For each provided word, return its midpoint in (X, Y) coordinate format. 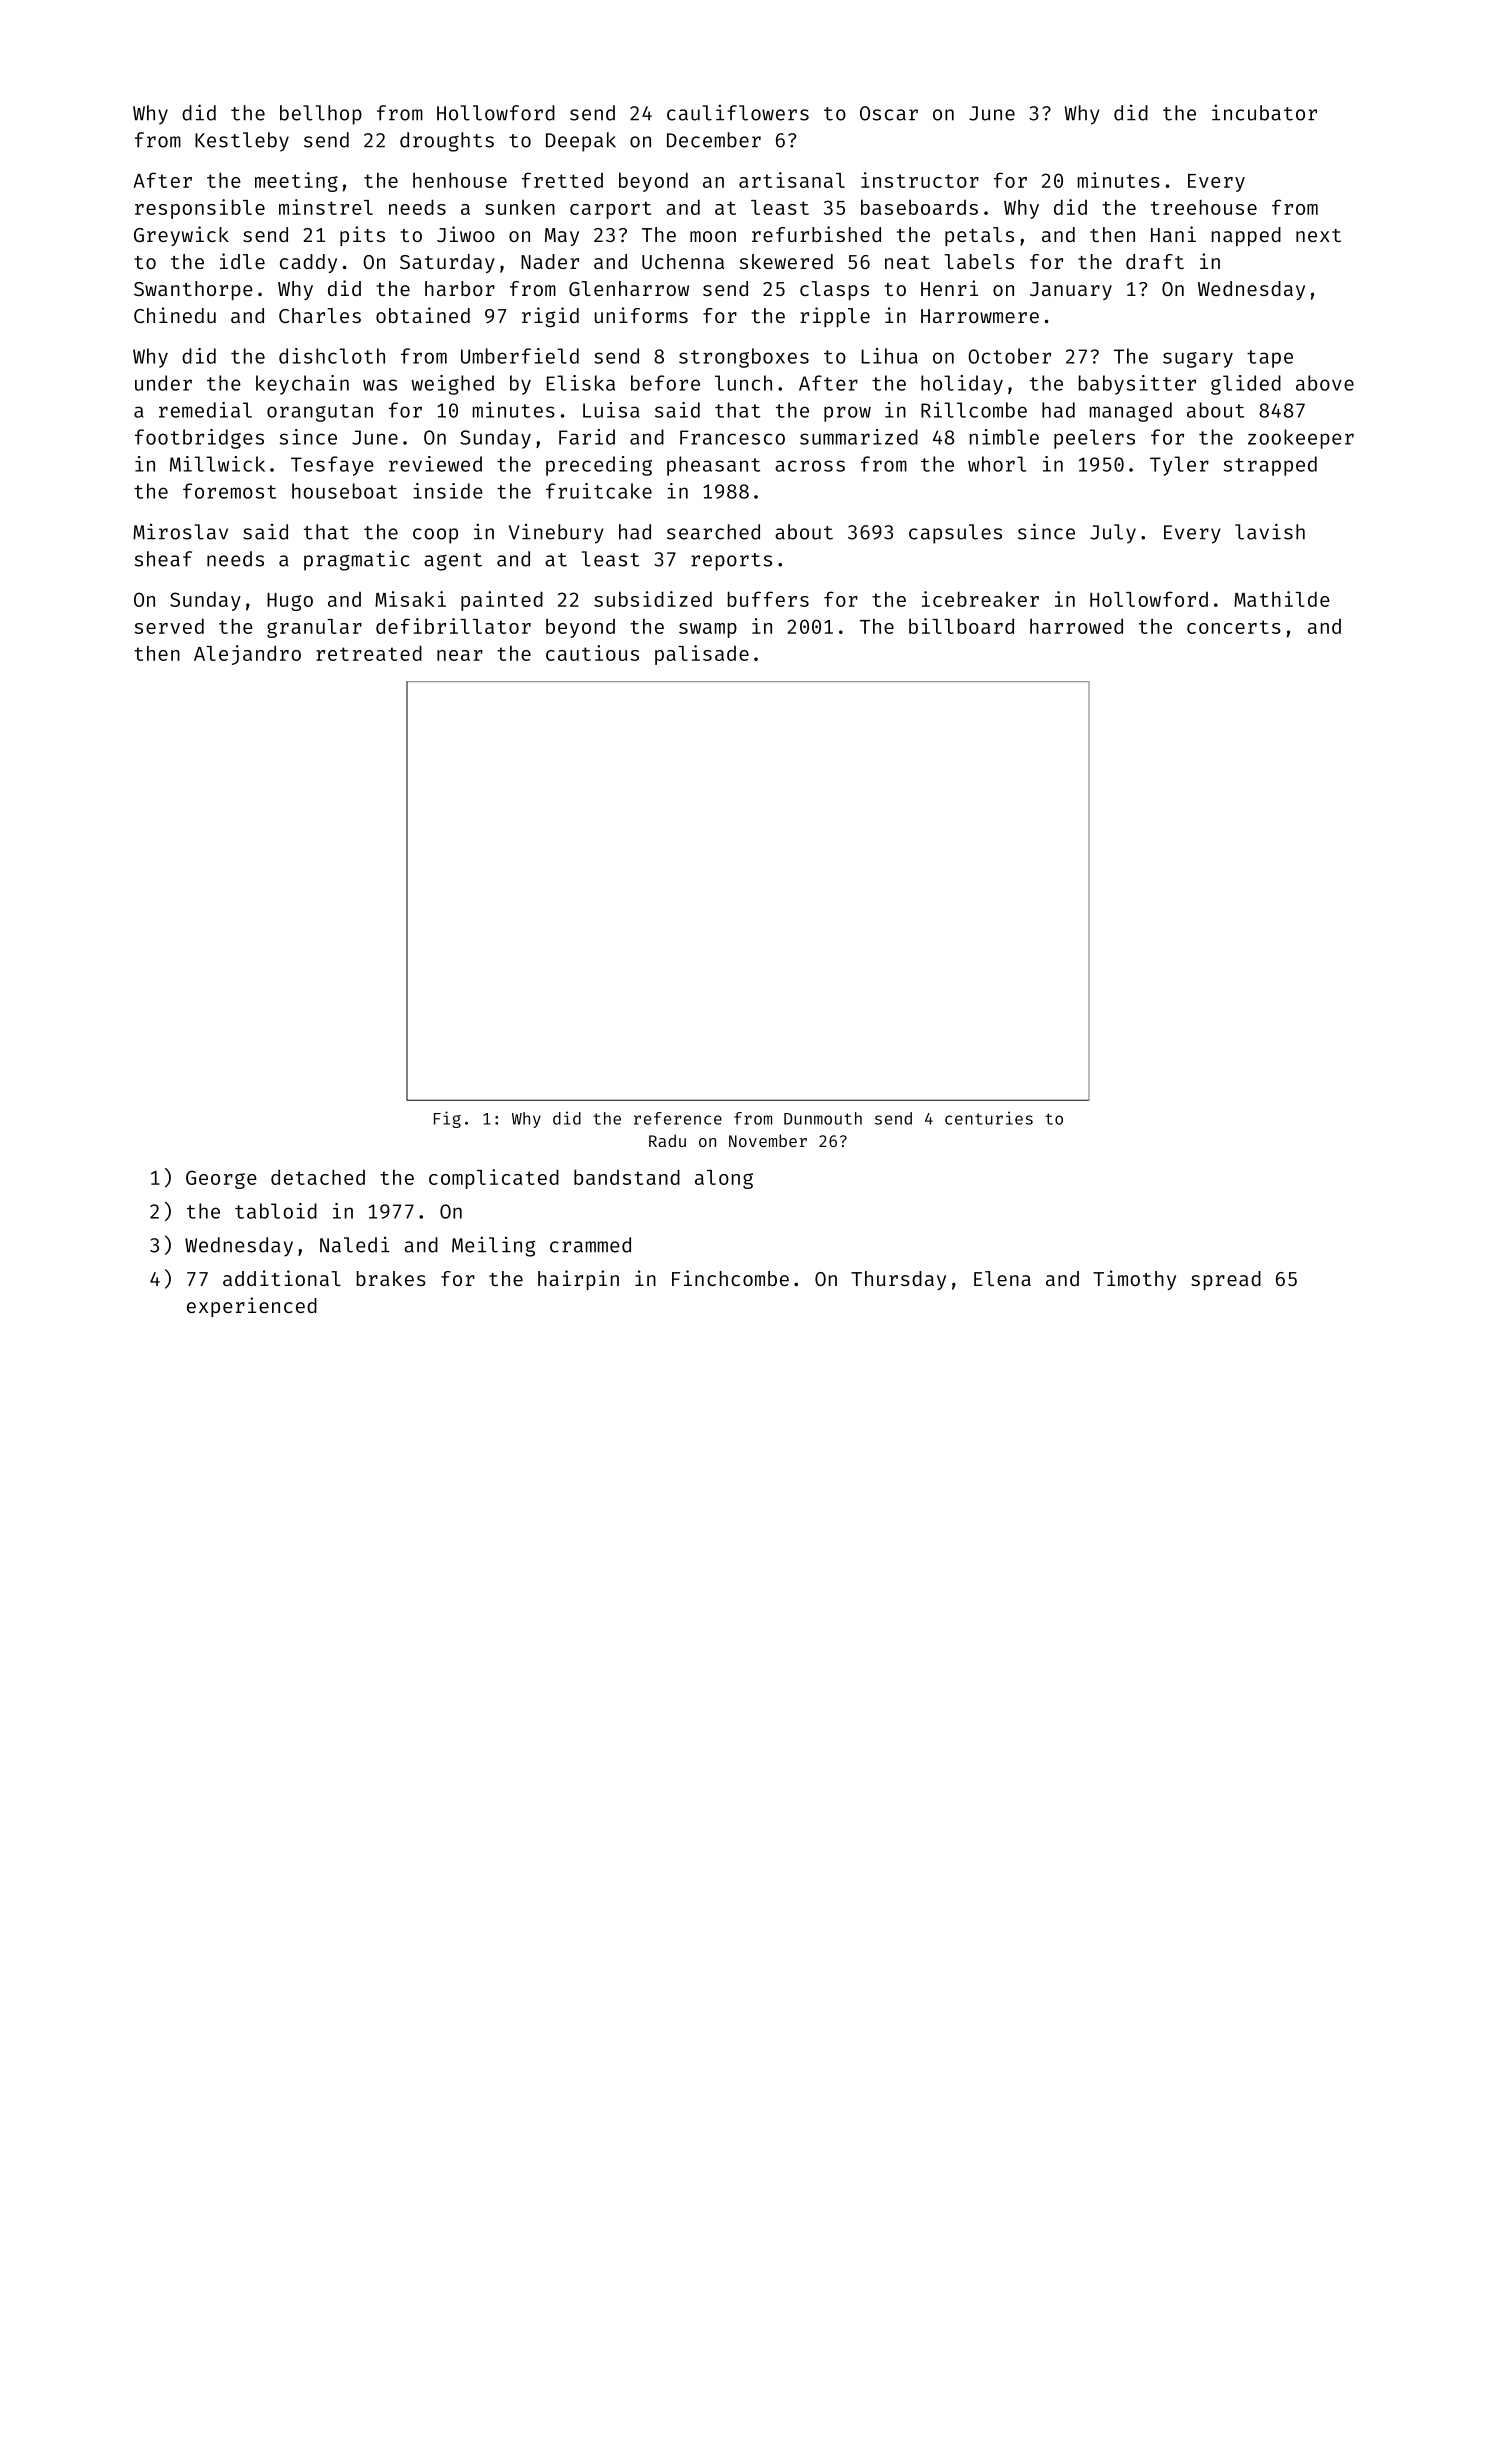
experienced (252, 1307)
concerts (1234, 627)
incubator (1264, 112)
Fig (447, 1119)
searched (713, 532)
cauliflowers (738, 112)
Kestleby (242, 142)
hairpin (578, 1280)
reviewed (435, 464)
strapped (1270, 466)
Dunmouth (823, 1118)
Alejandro (247, 655)
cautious (592, 653)
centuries (989, 1118)
